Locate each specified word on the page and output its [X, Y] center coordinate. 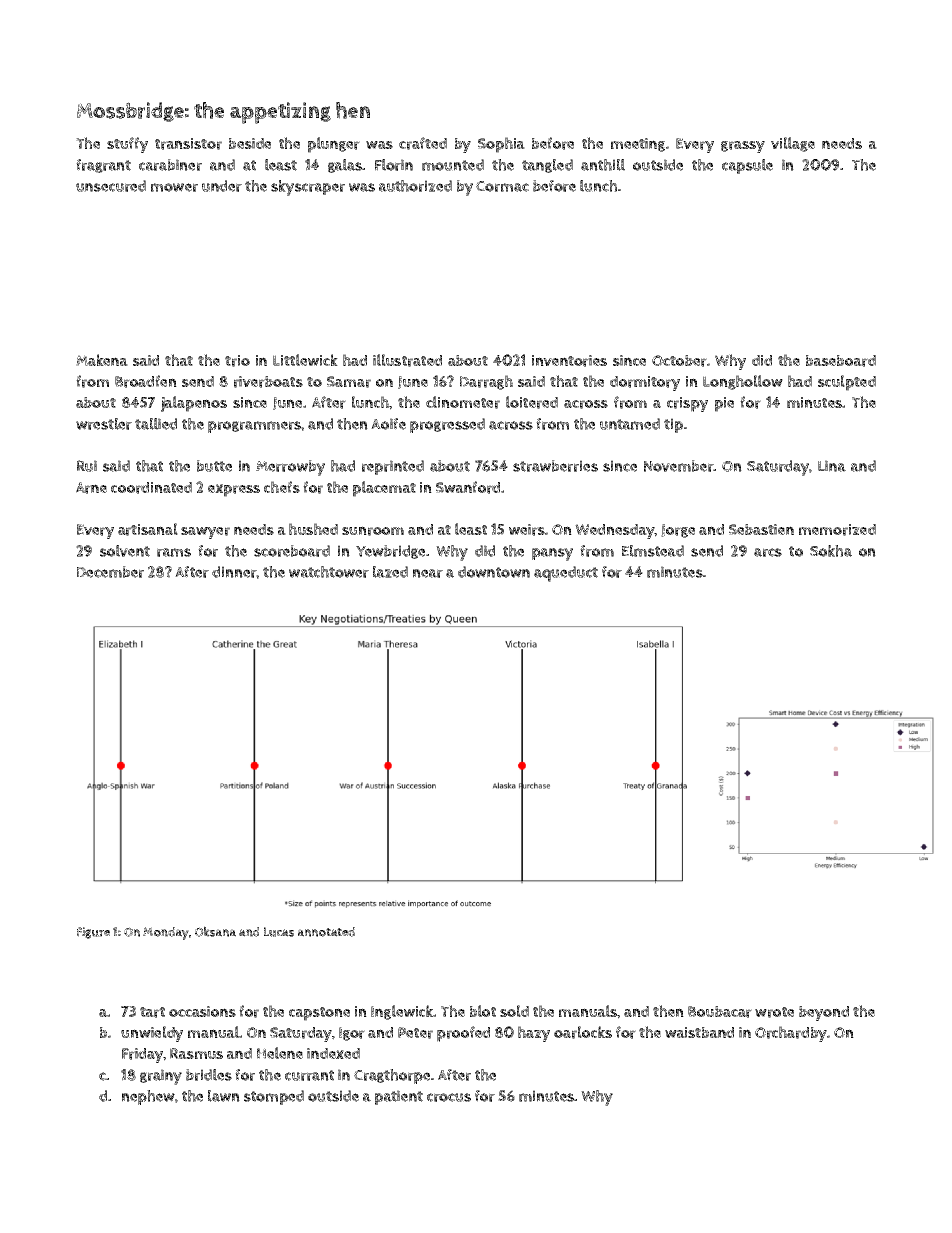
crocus [449, 1097]
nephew [148, 1097]
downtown [494, 572]
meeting [638, 145]
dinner [234, 572]
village [793, 144]
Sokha [831, 551]
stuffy [127, 145]
